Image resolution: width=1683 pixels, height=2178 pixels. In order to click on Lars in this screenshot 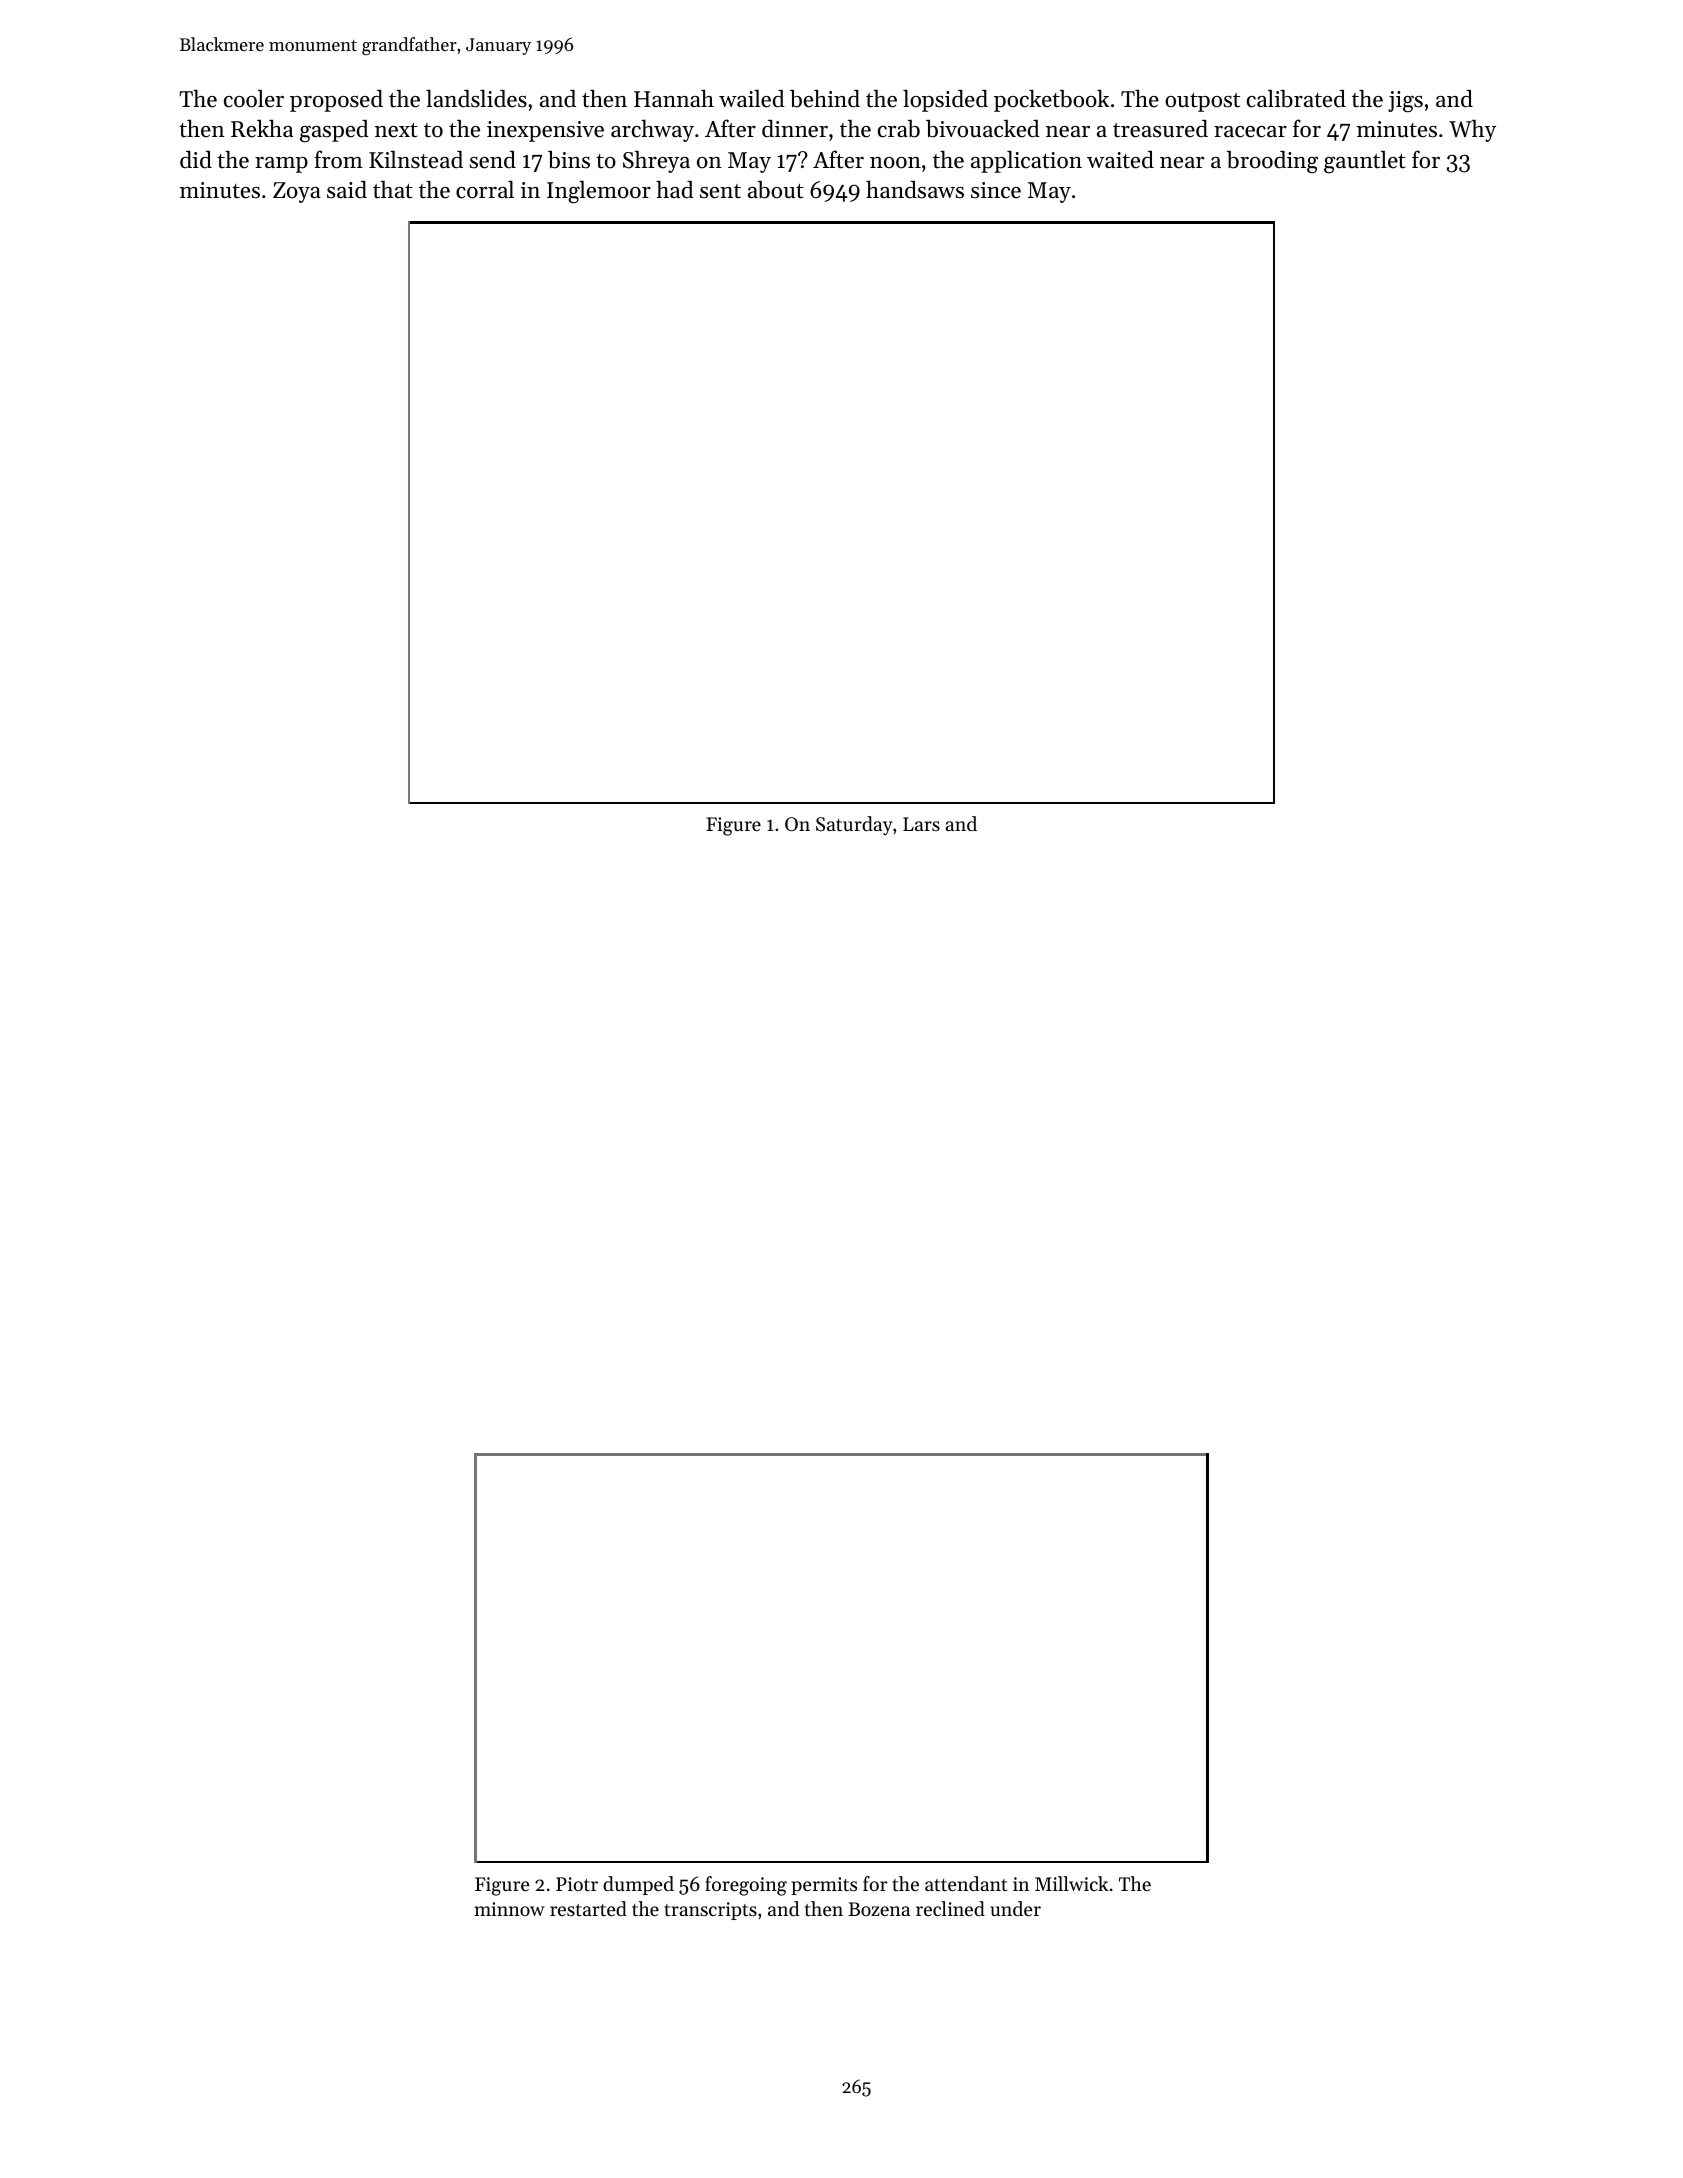, I will do `click(921, 824)`.
